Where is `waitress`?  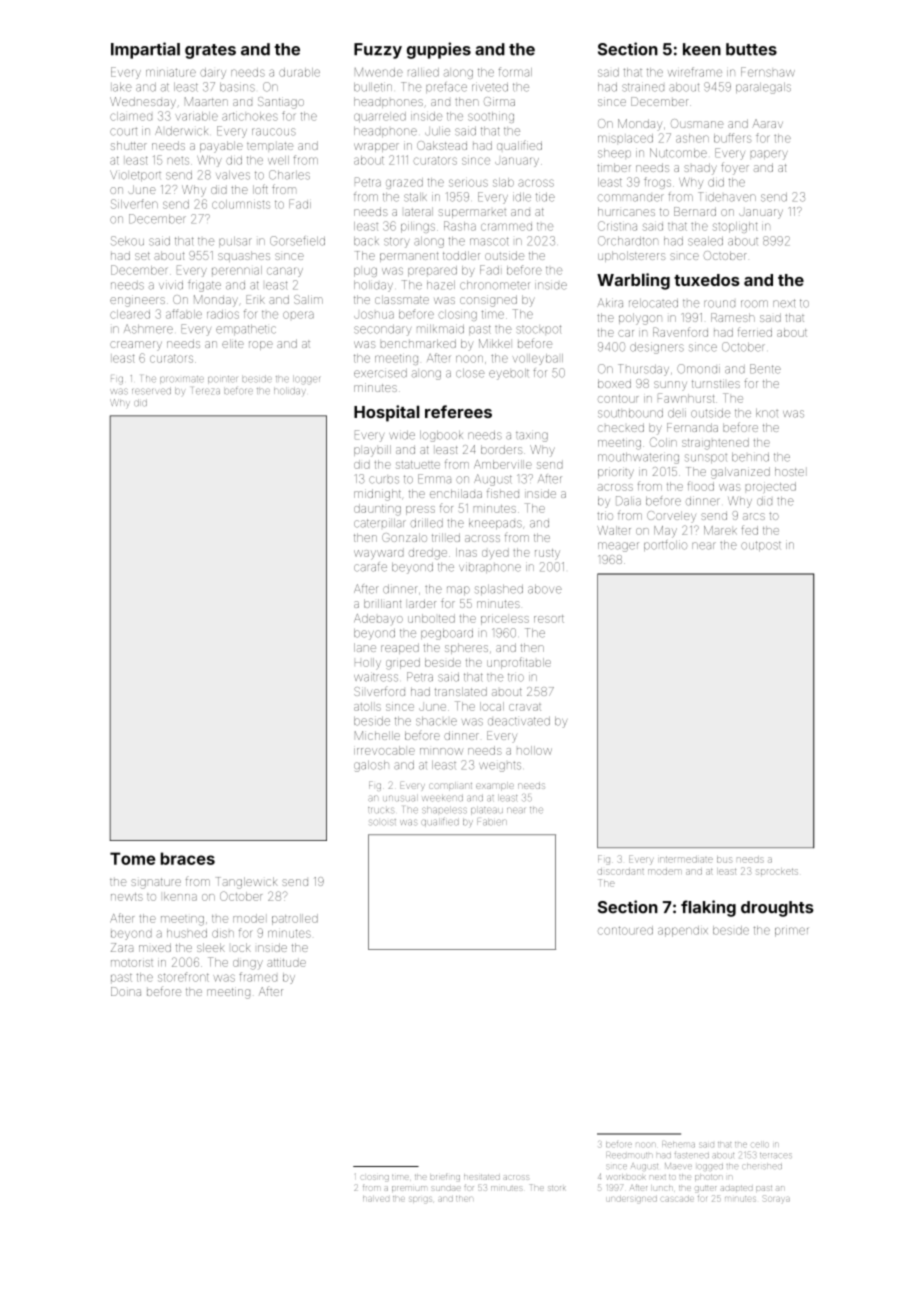
waitress is located at coordinates (376, 677).
